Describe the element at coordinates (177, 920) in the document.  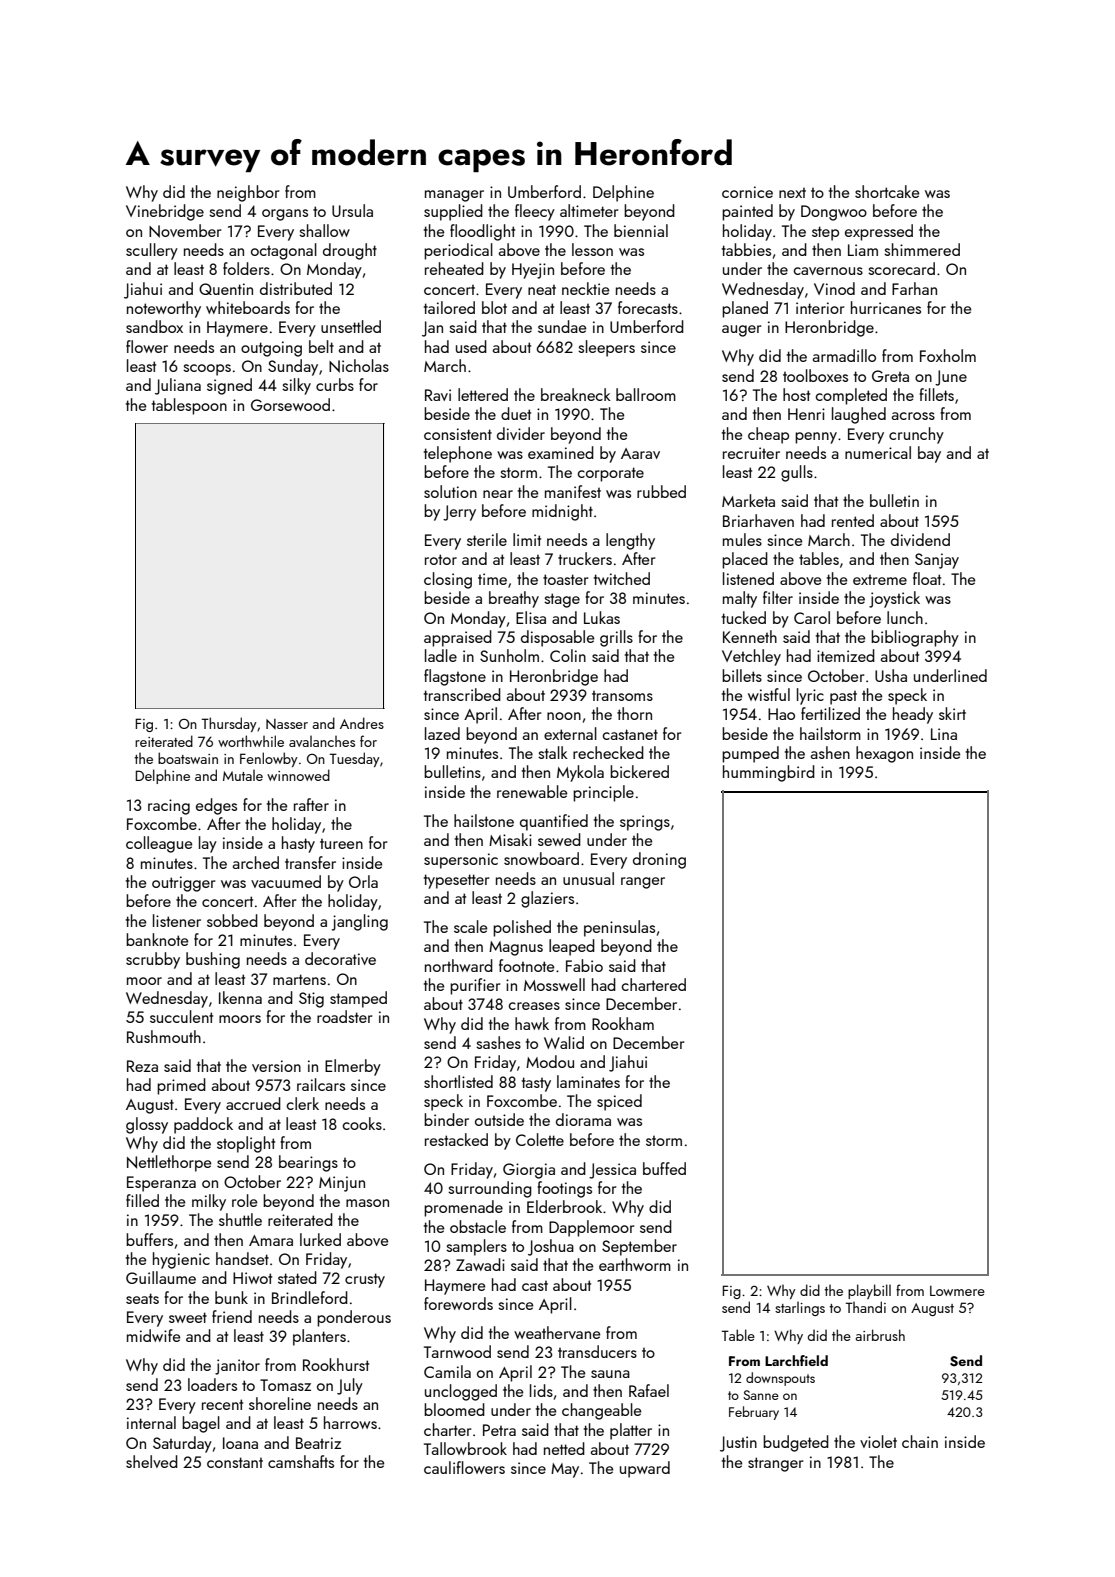
I see `listener` at that location.
